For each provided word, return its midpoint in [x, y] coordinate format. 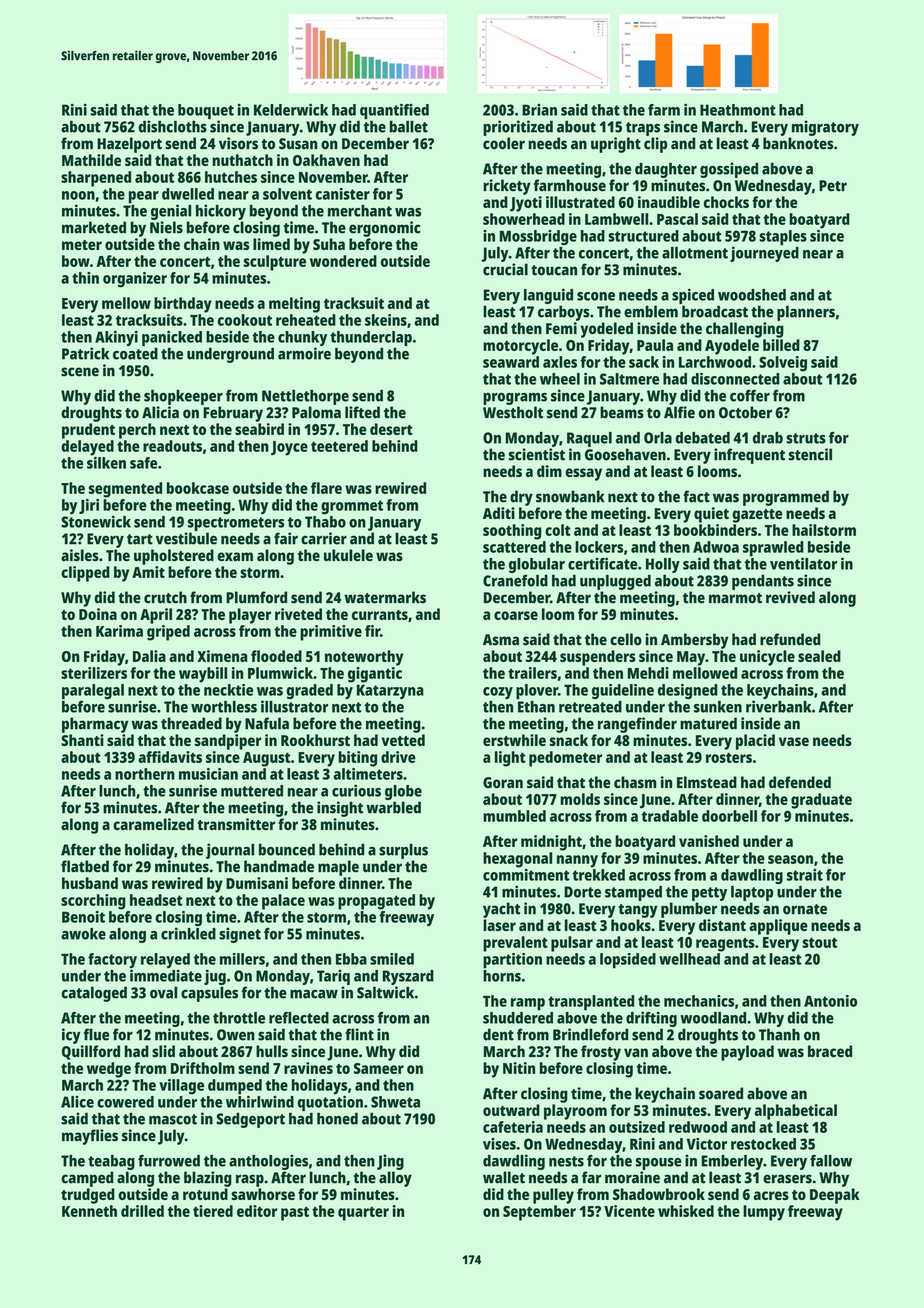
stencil [810, 454]
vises [499, 1144]
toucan [554, 270]
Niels [166, 227]
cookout [245, 320]
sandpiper [228, 742]
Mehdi [648, 673]
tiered [213, 1211]
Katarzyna [390, 691]
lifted [362, 412]
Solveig [783, 364]
